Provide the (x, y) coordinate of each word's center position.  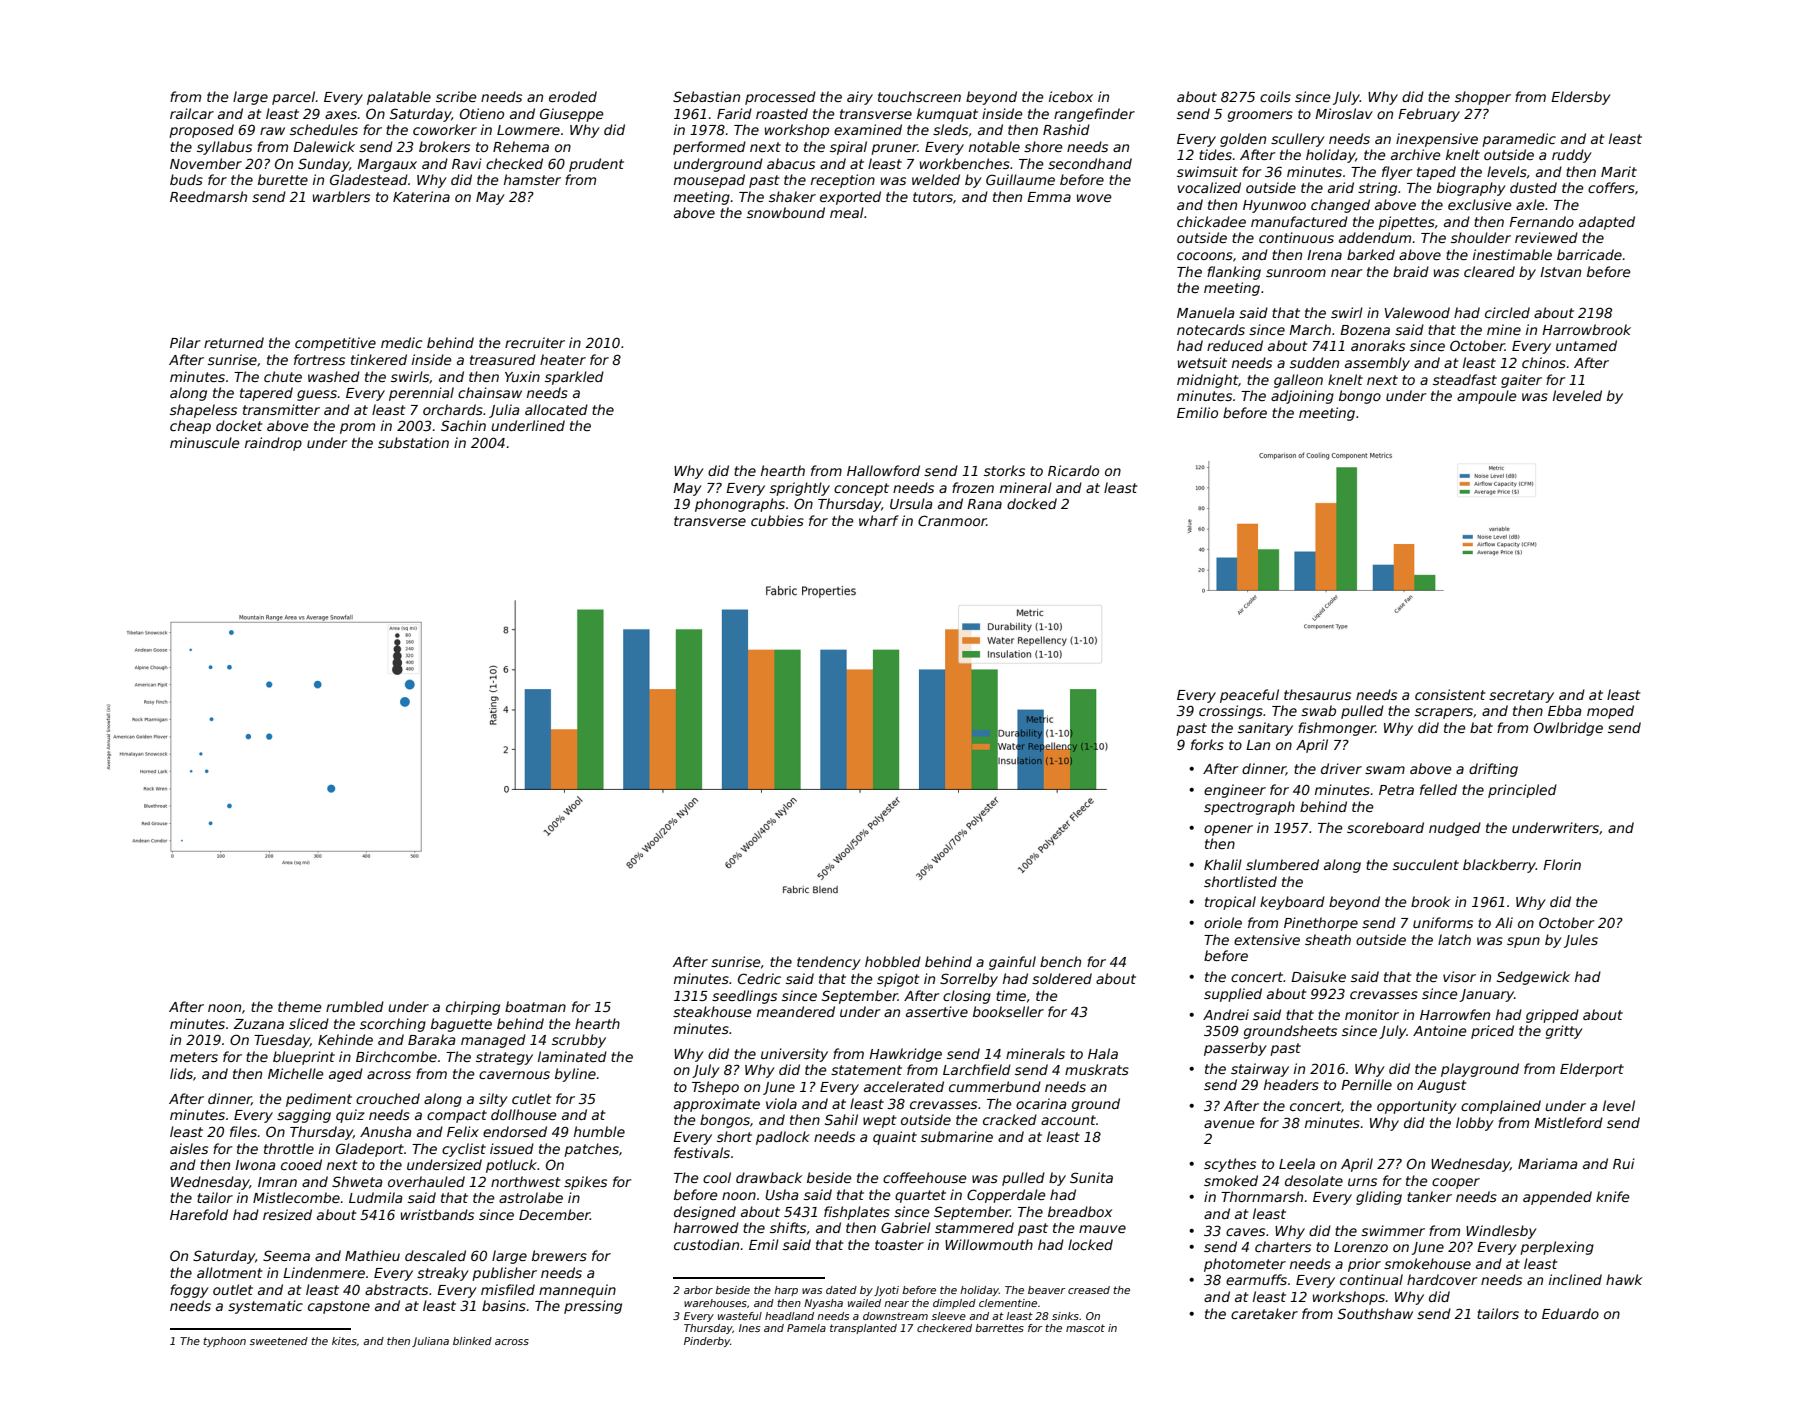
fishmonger (1337, 729)
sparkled (574, 378)
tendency (829, 963)
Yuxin (522, 376)
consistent (1450, 694)
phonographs (740, 505)
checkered (944, 1328)
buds (186, 179)
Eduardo (1570, 1313)
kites (344, 1341)
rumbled (355, 1006)
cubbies (777, 520)
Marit (1619, 171)
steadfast (1465, 379)
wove (1094, 198)
